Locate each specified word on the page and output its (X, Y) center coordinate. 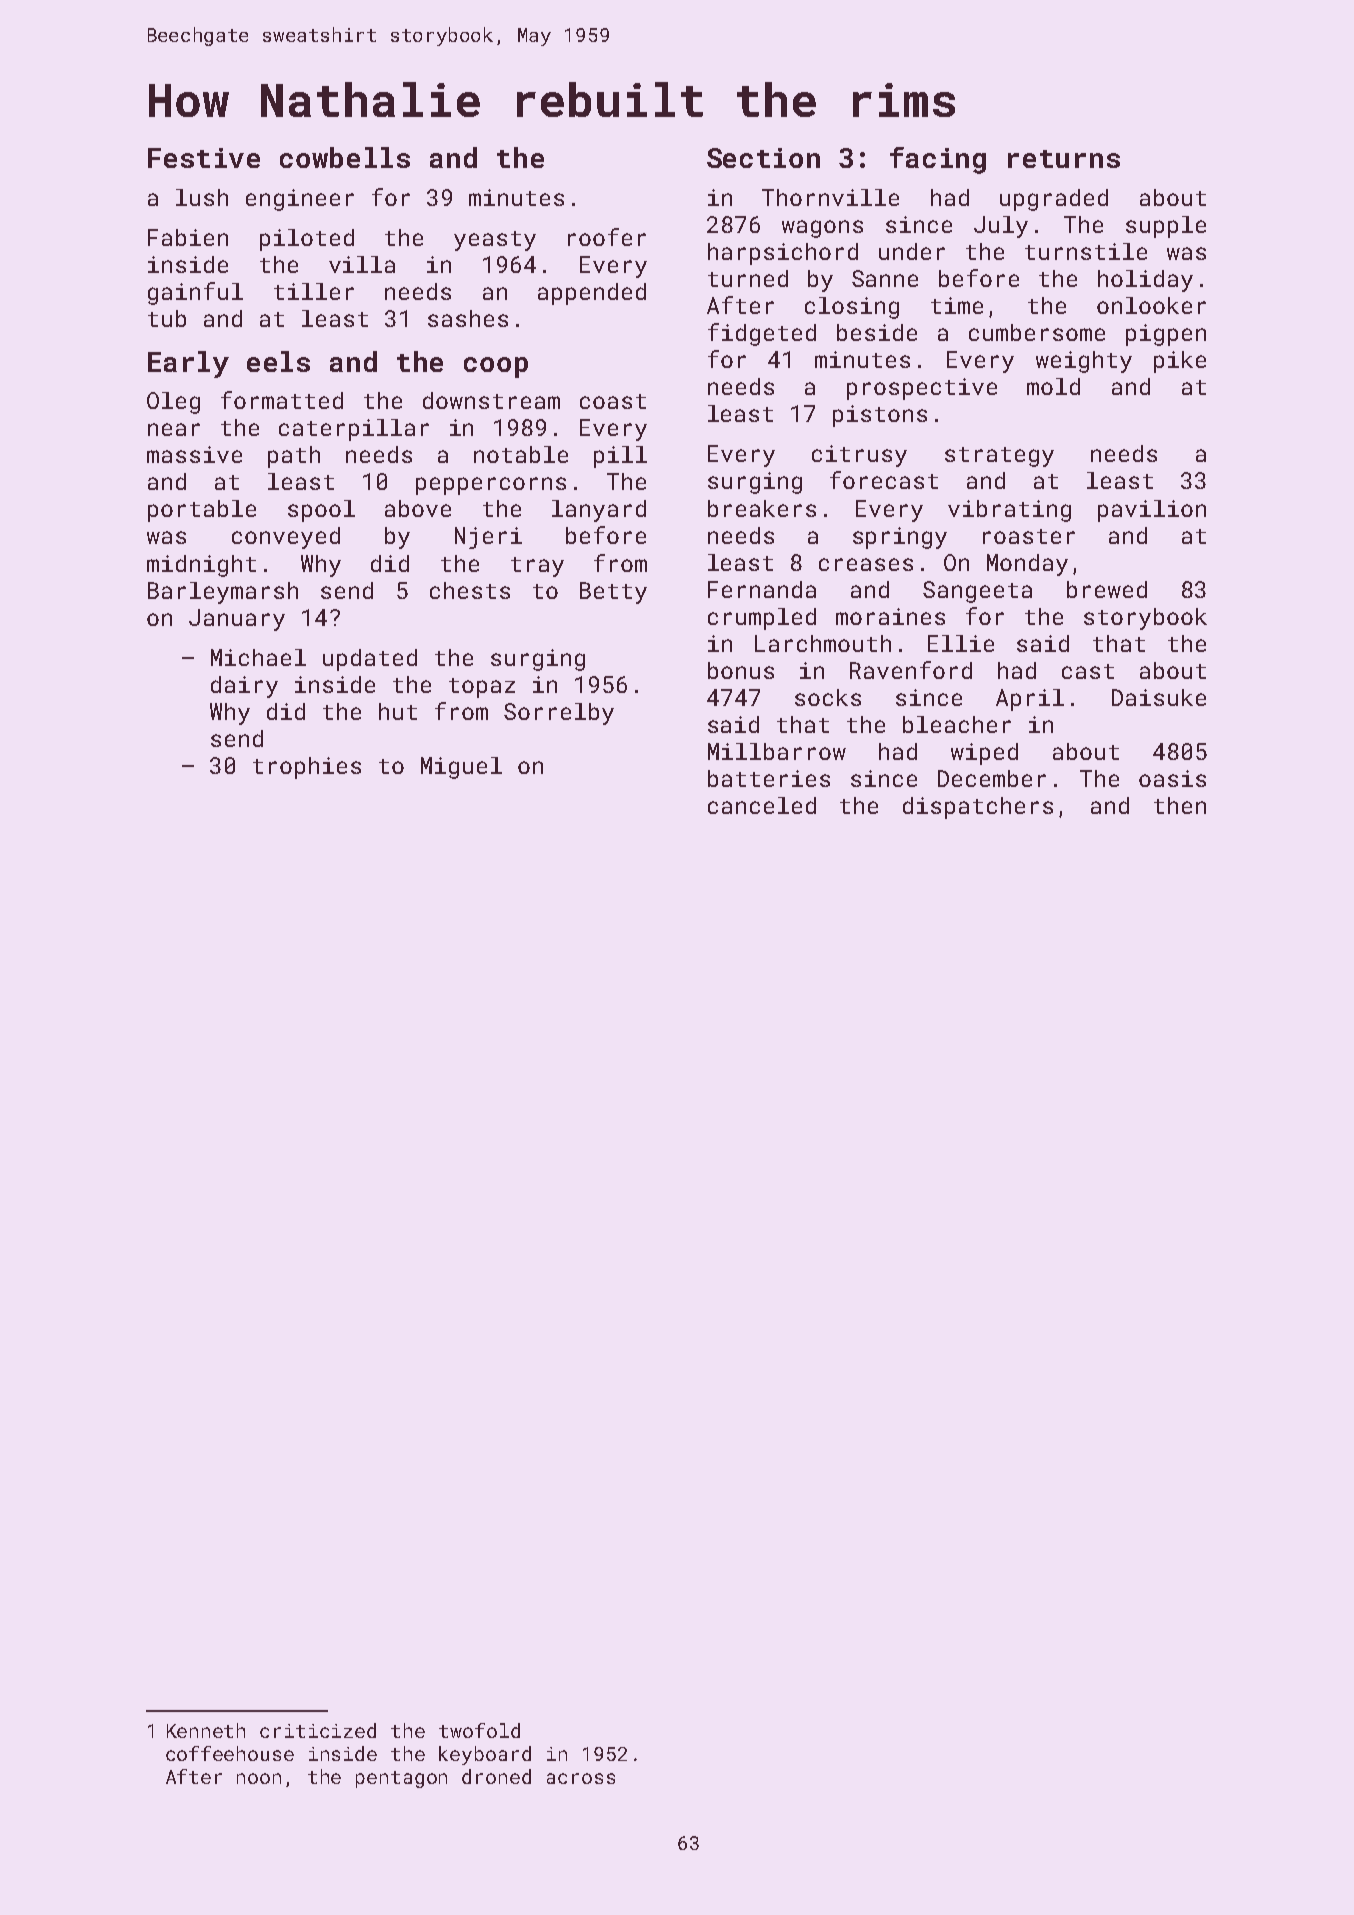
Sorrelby (559, 714)
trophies (307, 768)
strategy (999, 457)
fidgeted (762, 334)
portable (202, 511)
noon (259, 1778)
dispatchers (978, 808)
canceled (762, 805)
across (581, 1778)
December (992, 778)
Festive (204, 158)
